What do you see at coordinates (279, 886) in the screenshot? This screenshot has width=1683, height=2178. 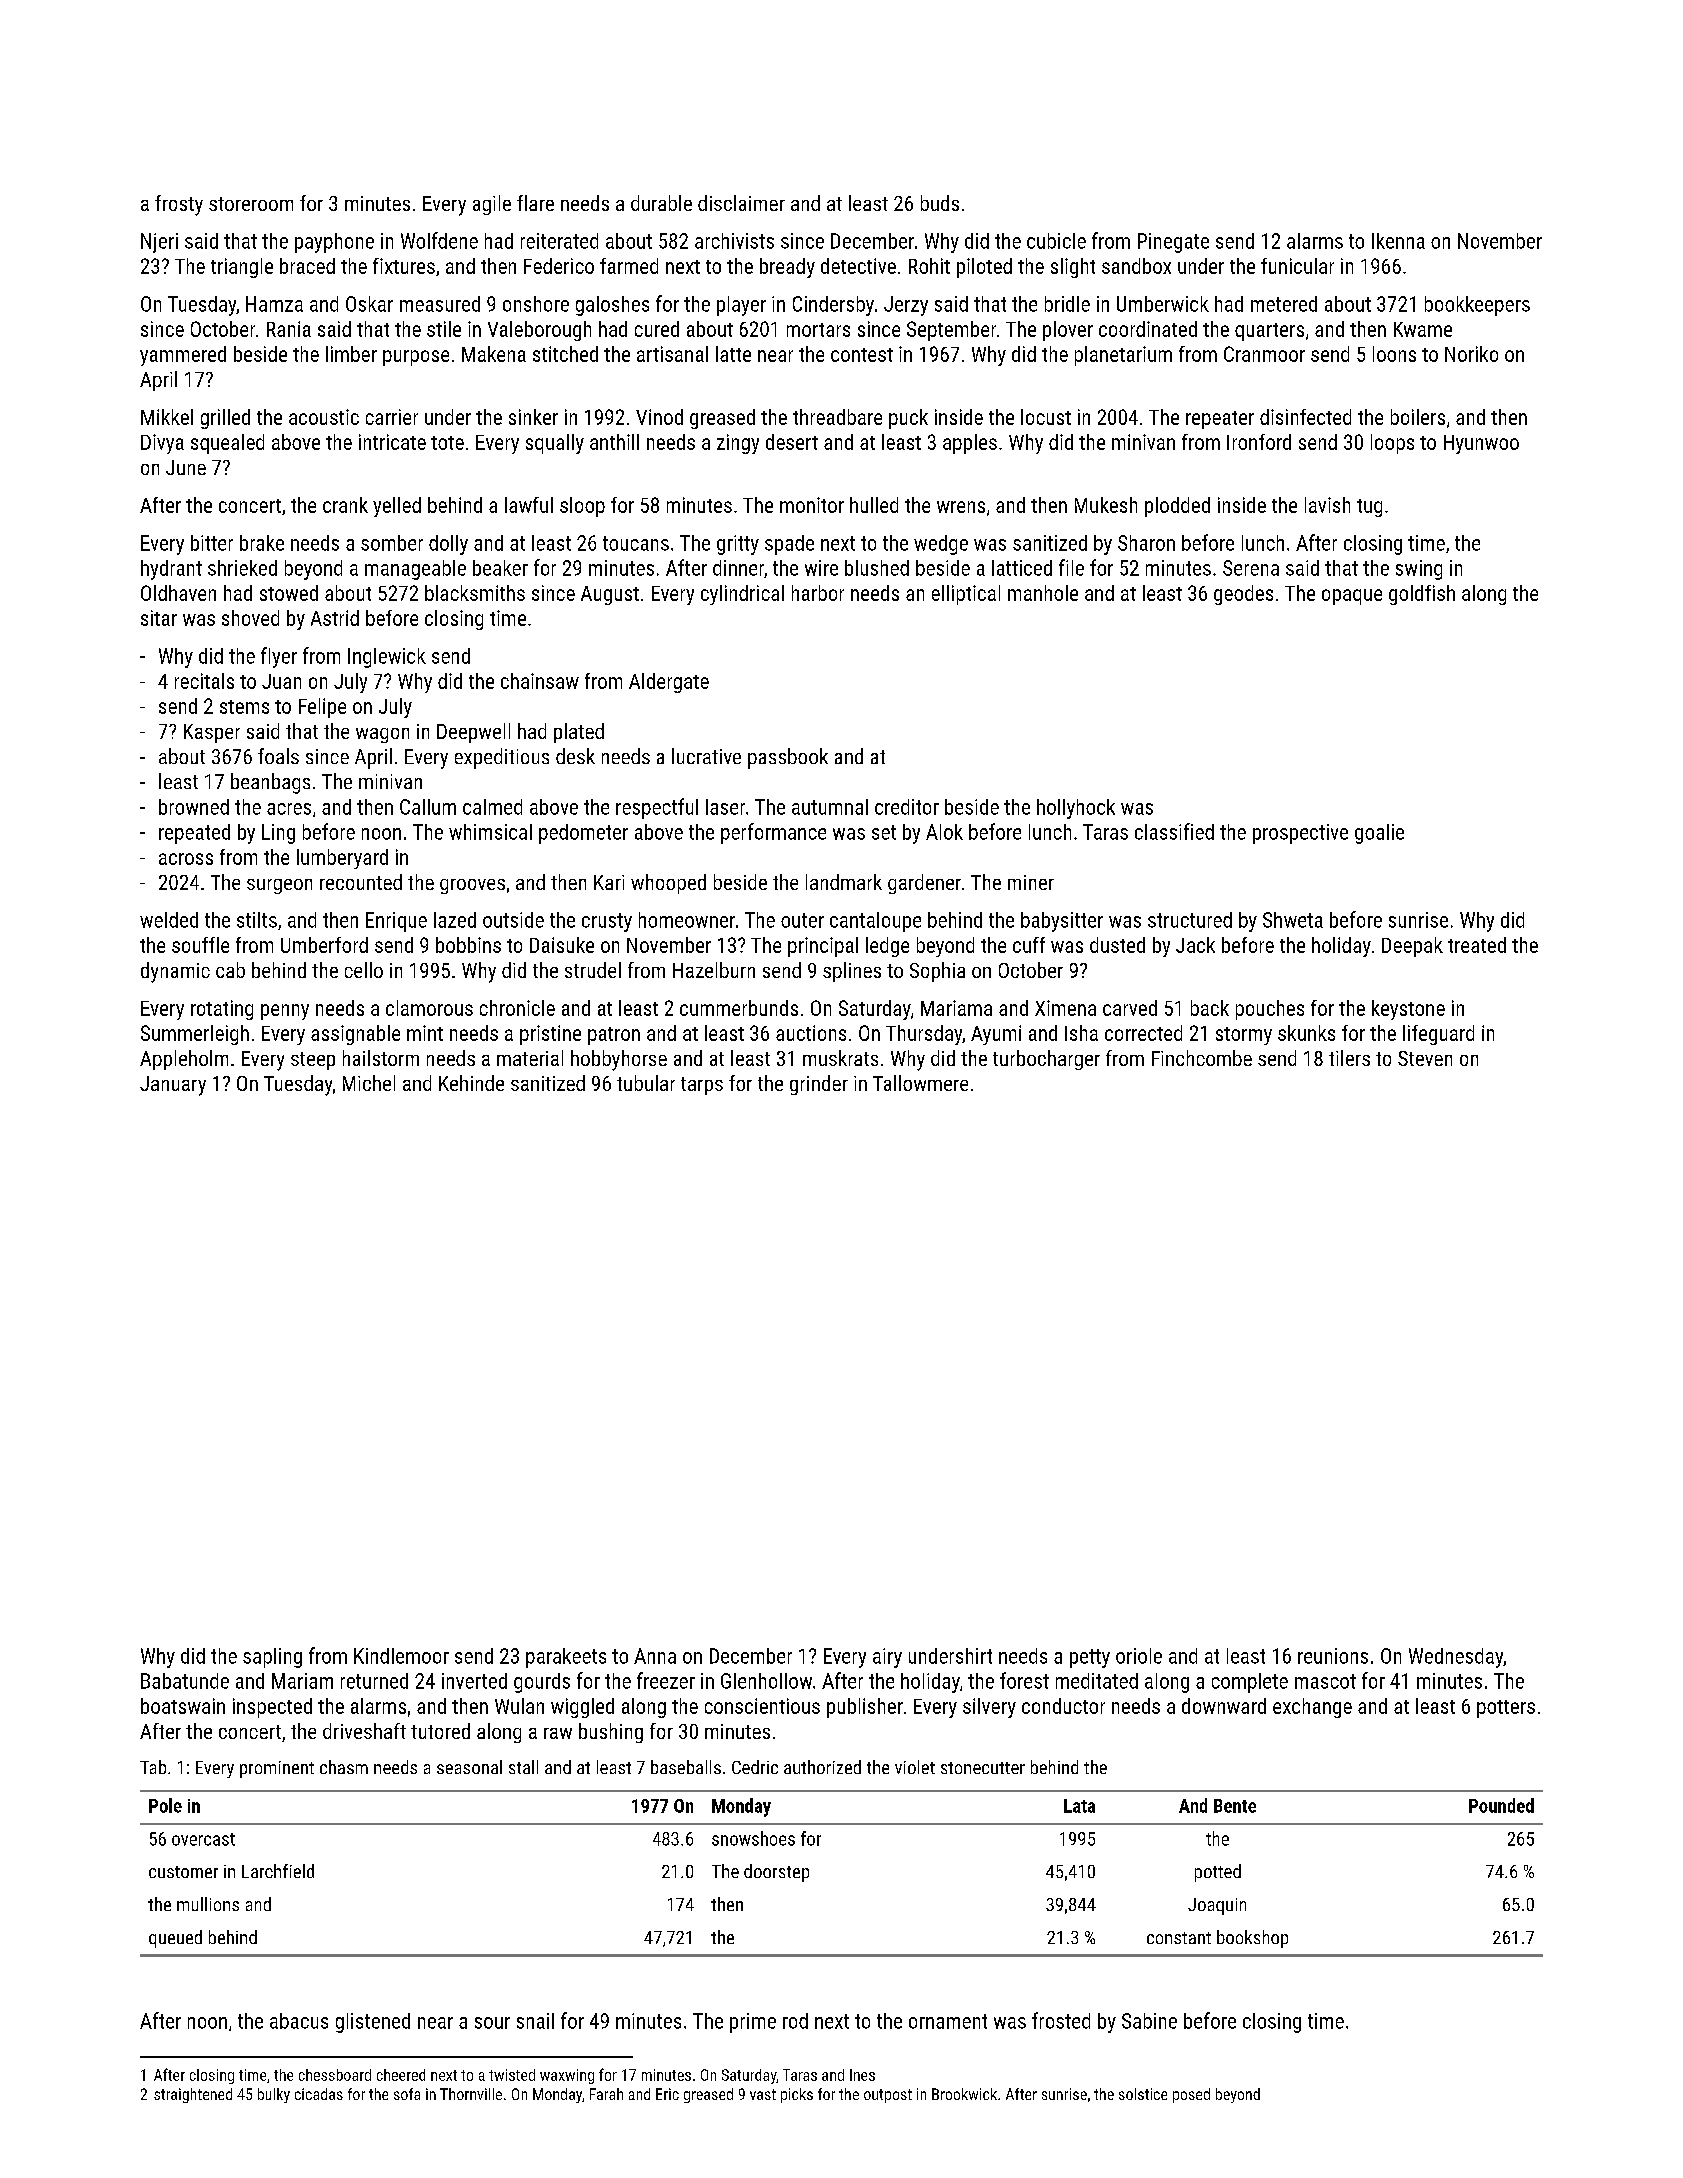 I see `surgeon` at bounding box center [279, 886].
